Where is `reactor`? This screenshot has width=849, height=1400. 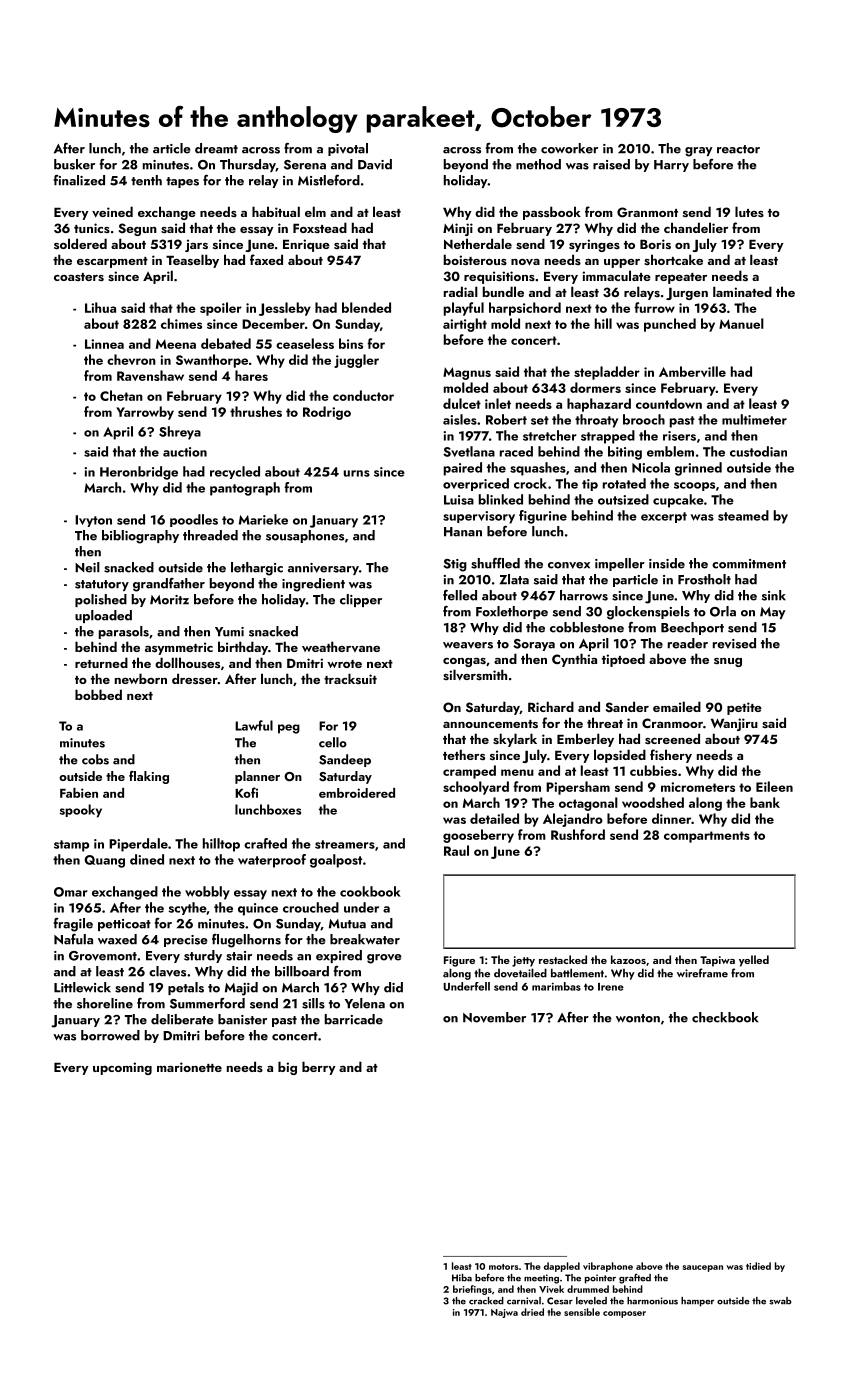 reactor is located at coordinates (738, 149).
